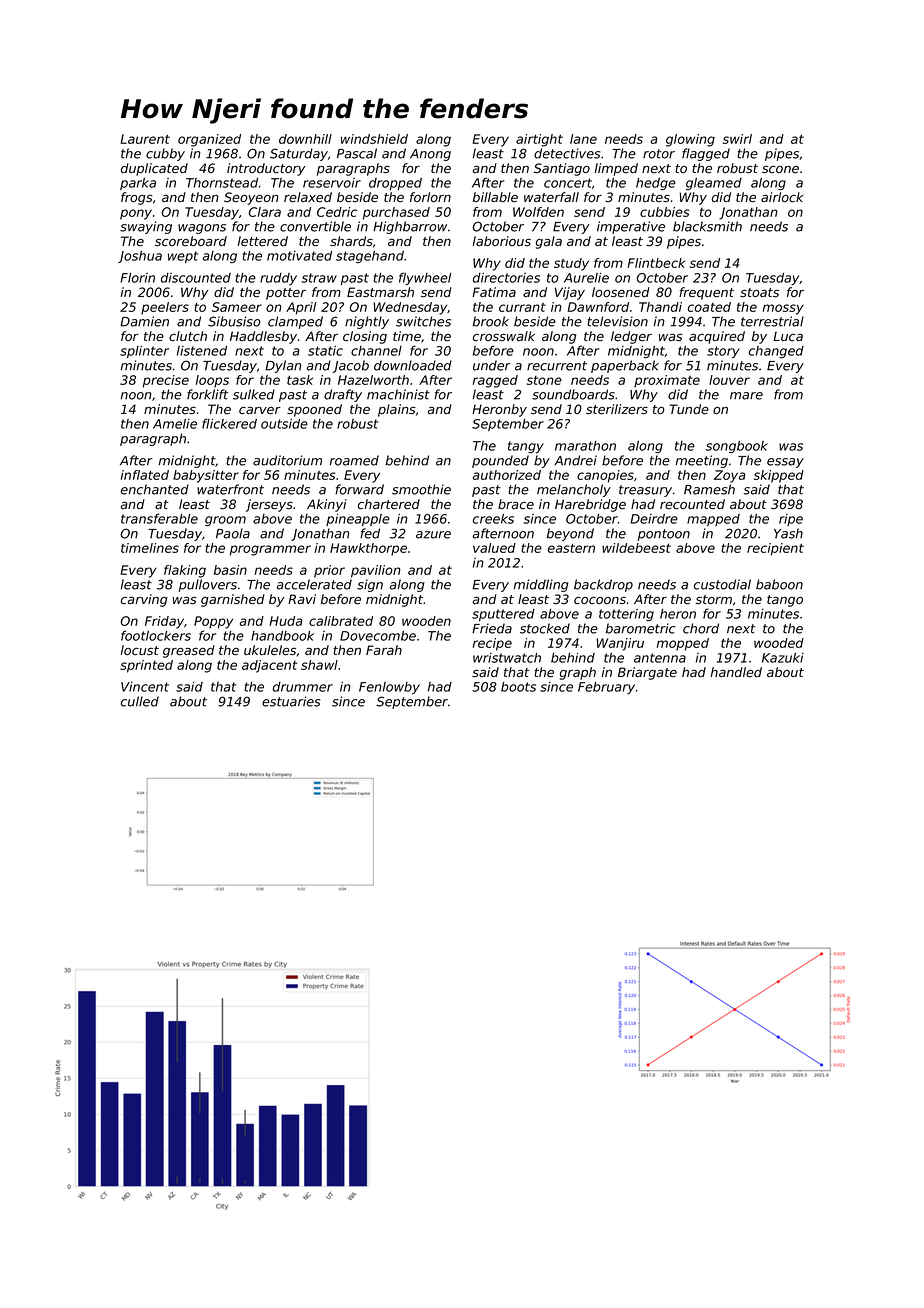 This image has width=924, height=1308. I want to click on Kazuki, so click(783, 658).
